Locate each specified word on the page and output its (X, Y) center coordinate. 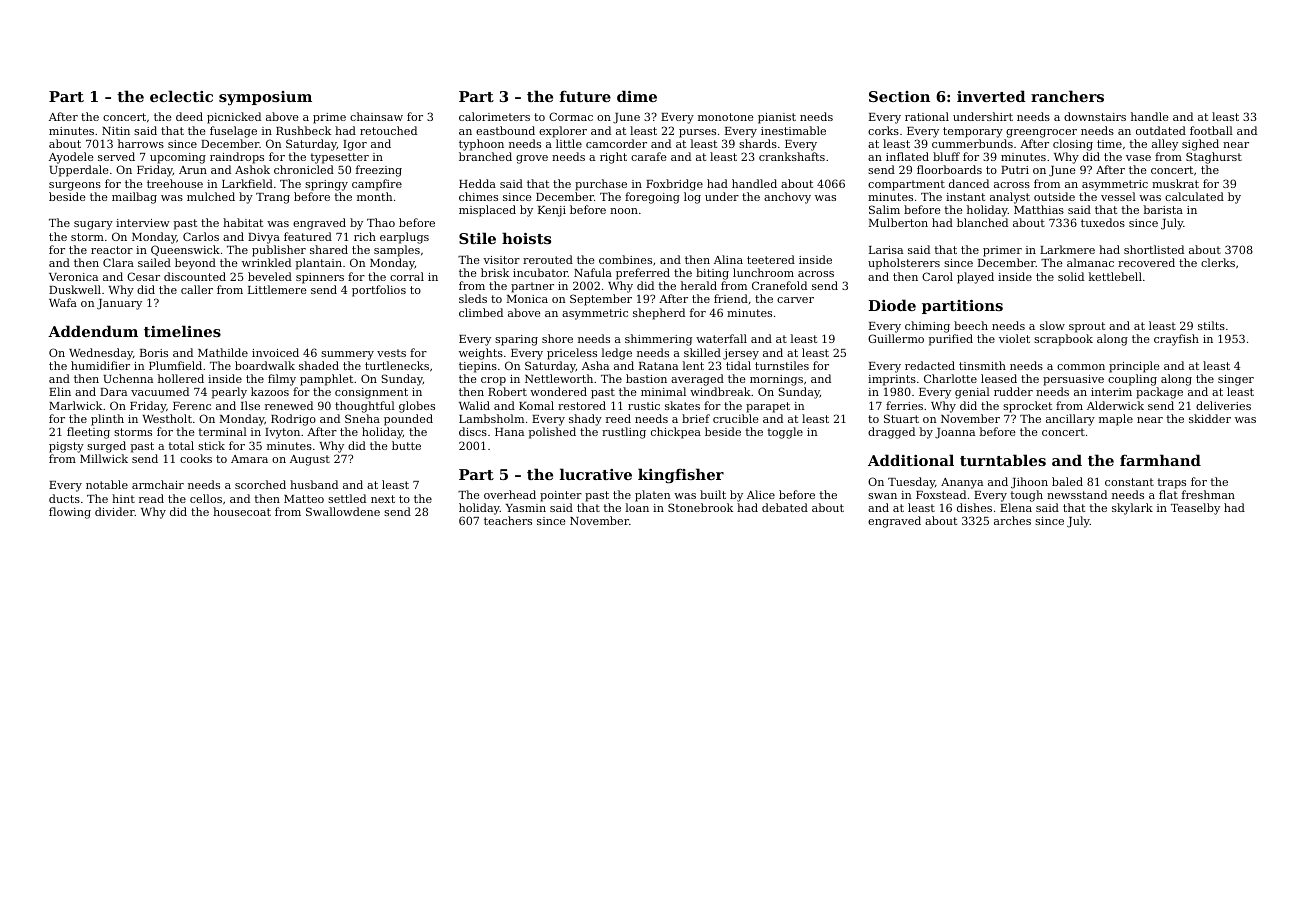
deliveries (1223, 405)
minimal (663, 391)
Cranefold (779, 285)
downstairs (1095, 116)
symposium (265, 98)
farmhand (1160, 460)
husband (314, 484)
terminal (223, 431)
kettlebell (1115, 276)
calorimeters (494, 116)
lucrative (596, 474)
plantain (319, 264)
